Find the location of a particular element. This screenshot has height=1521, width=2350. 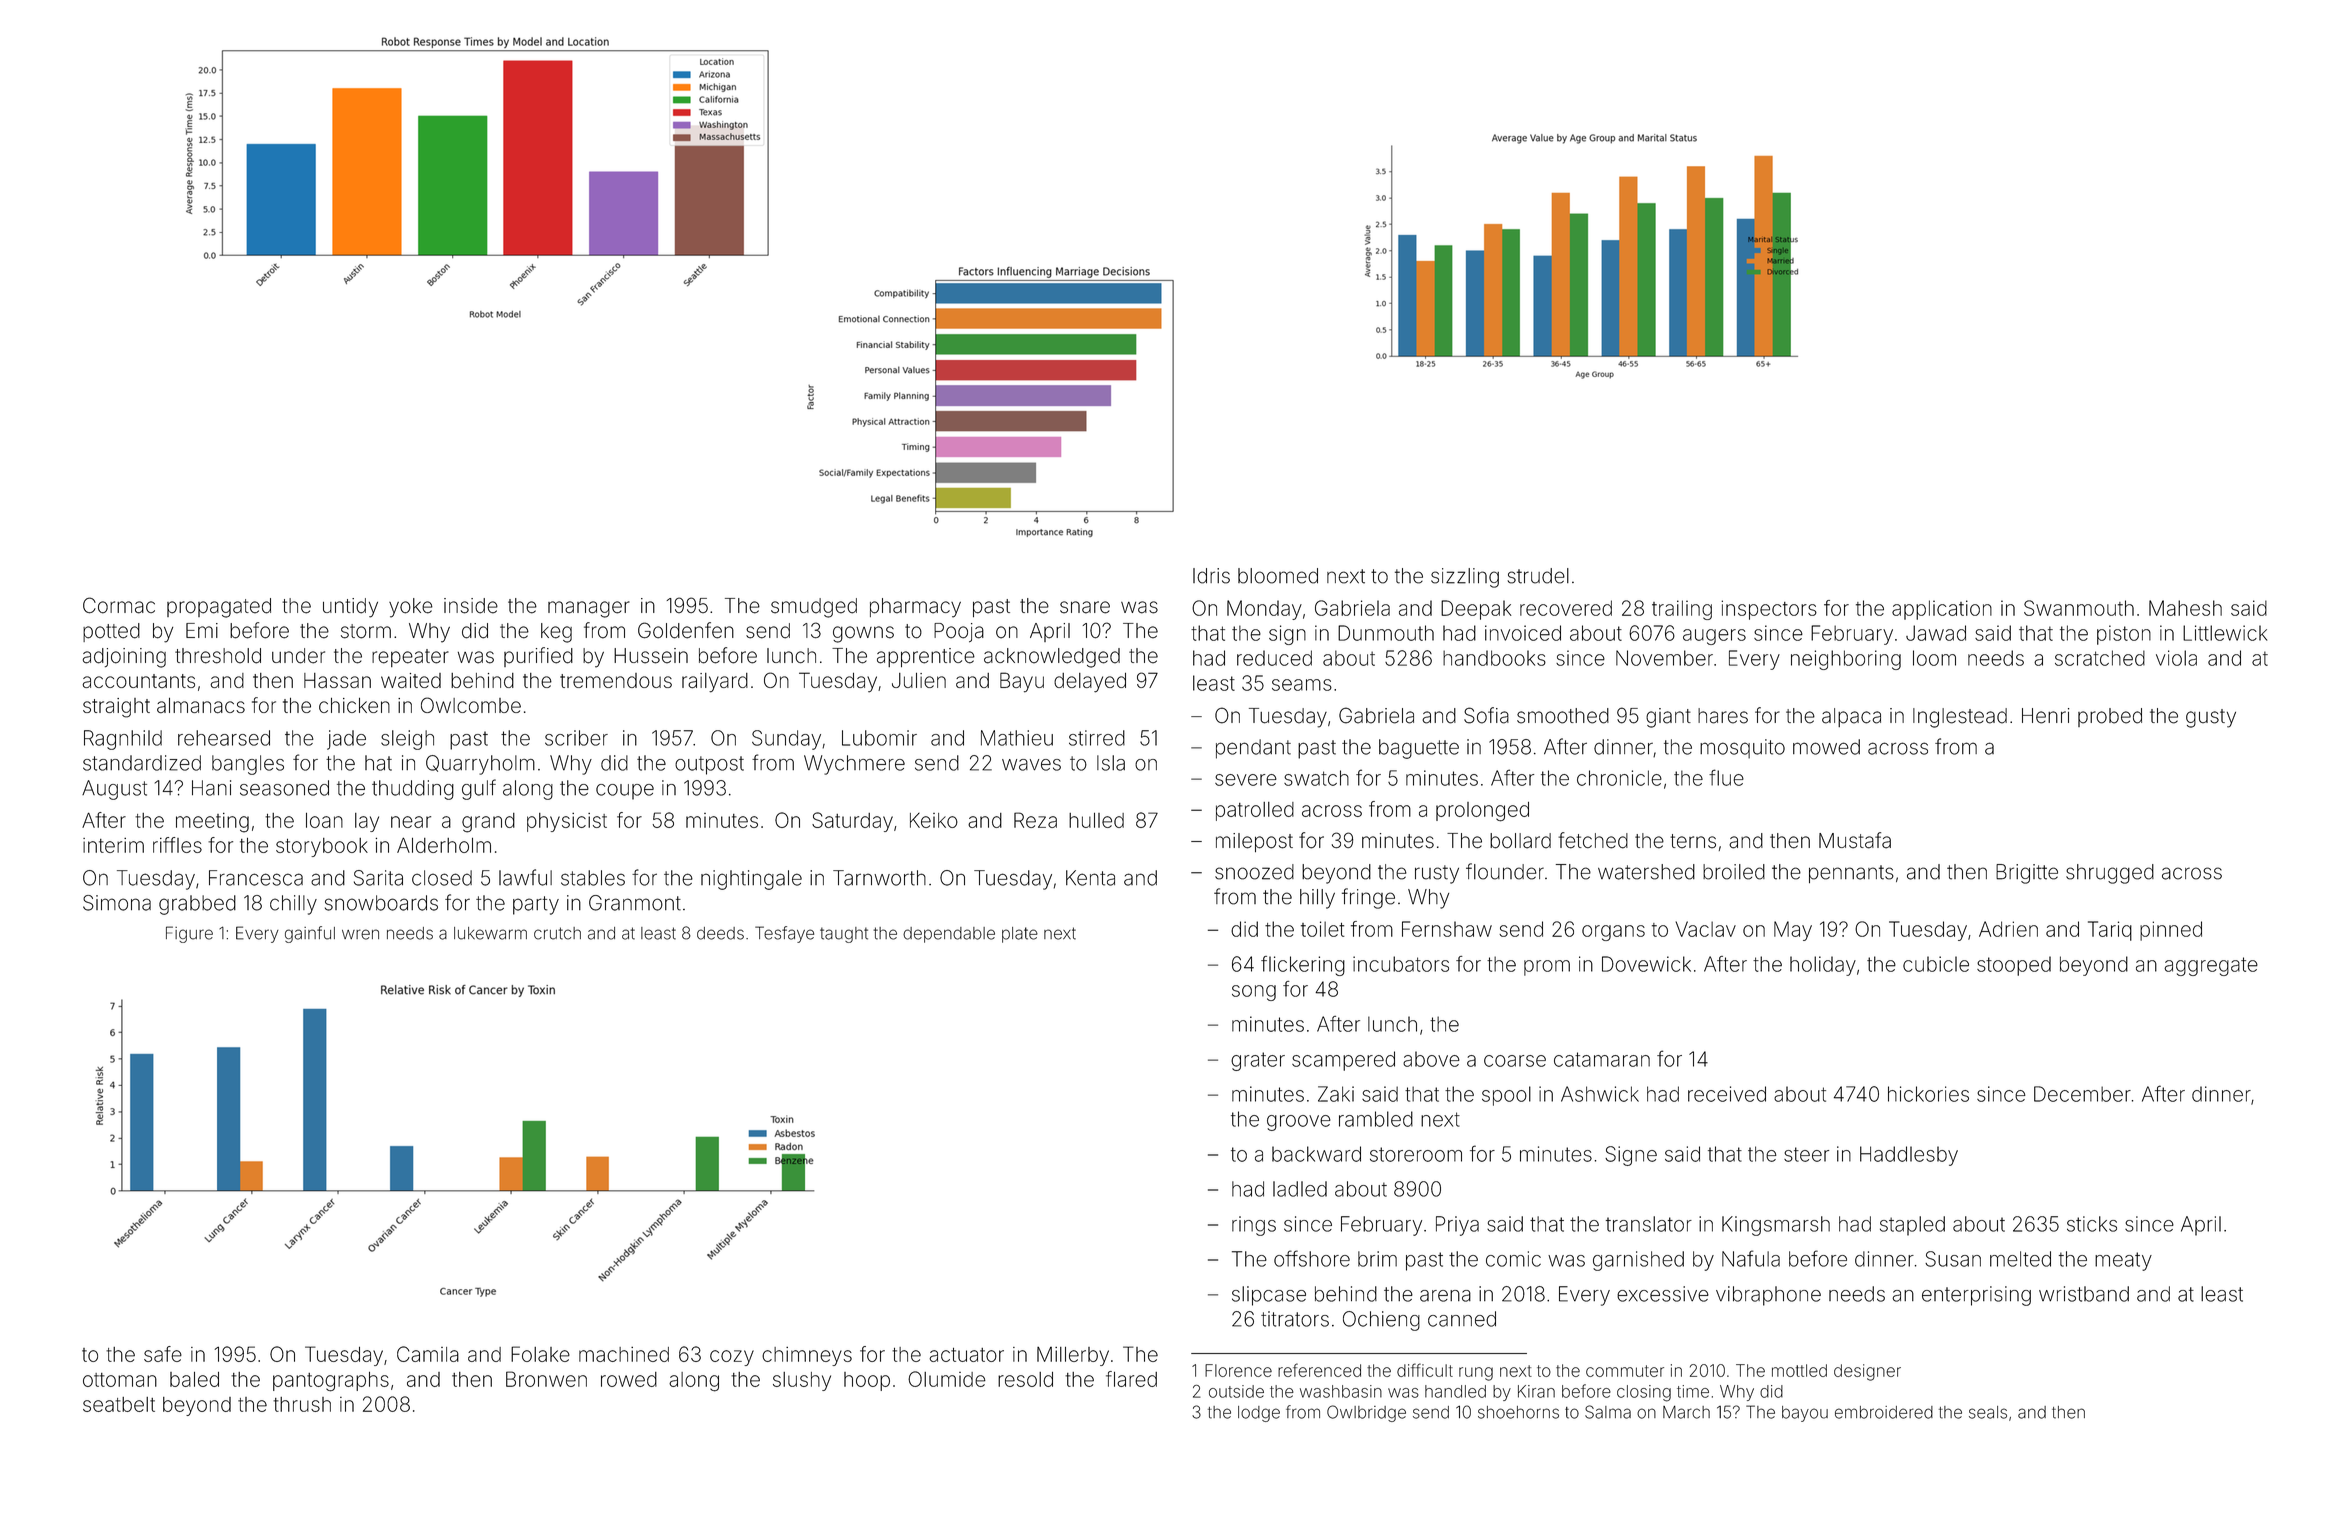

chimneys is located at coordinates (807, 1356).
